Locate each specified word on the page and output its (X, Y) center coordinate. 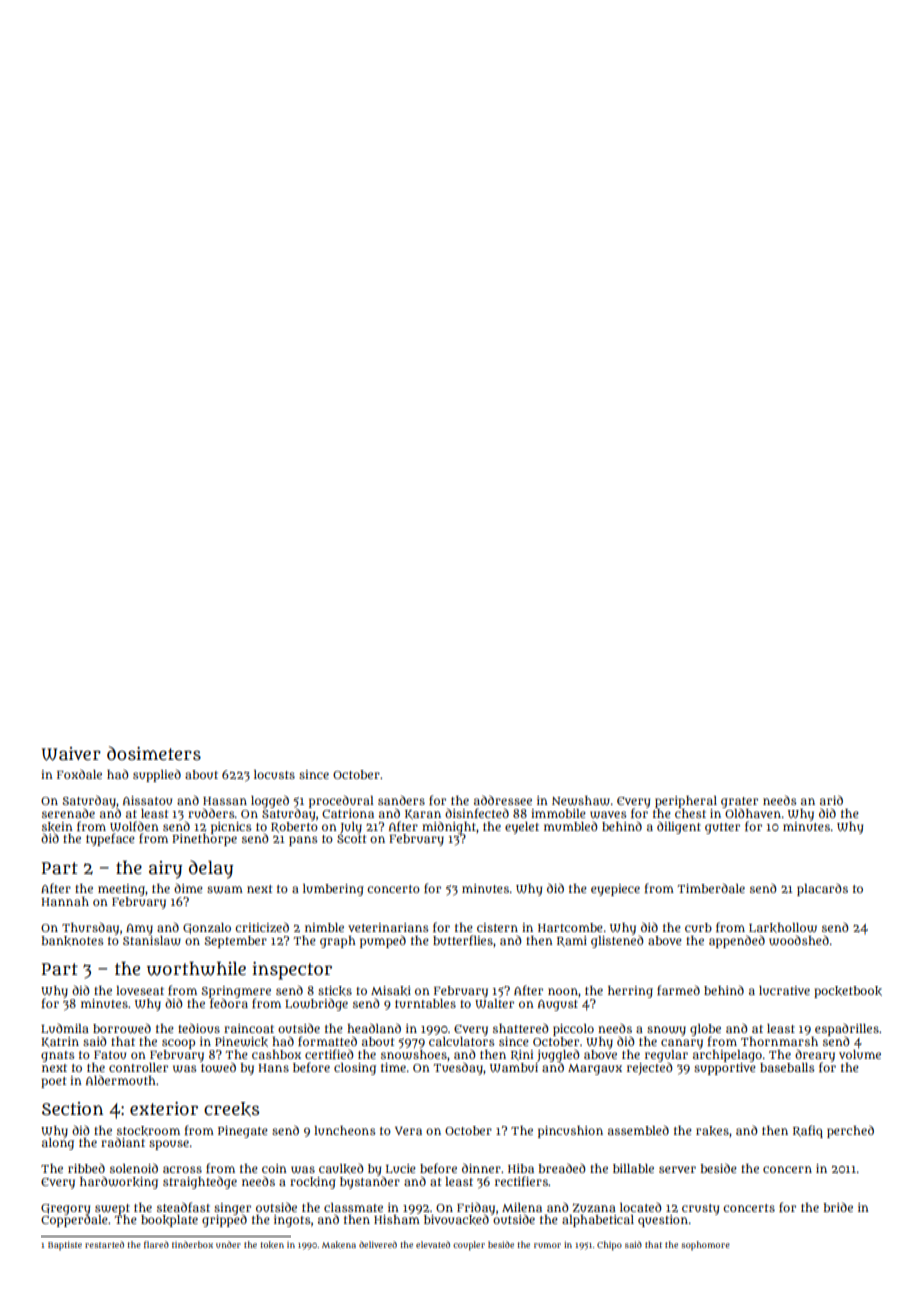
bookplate (169, 1221)
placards (822, 889)
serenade (68, 813)
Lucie (401, 1168)
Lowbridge (316, 1004)
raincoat (249, 1028)
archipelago (727, 1056)
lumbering (333, 890)
